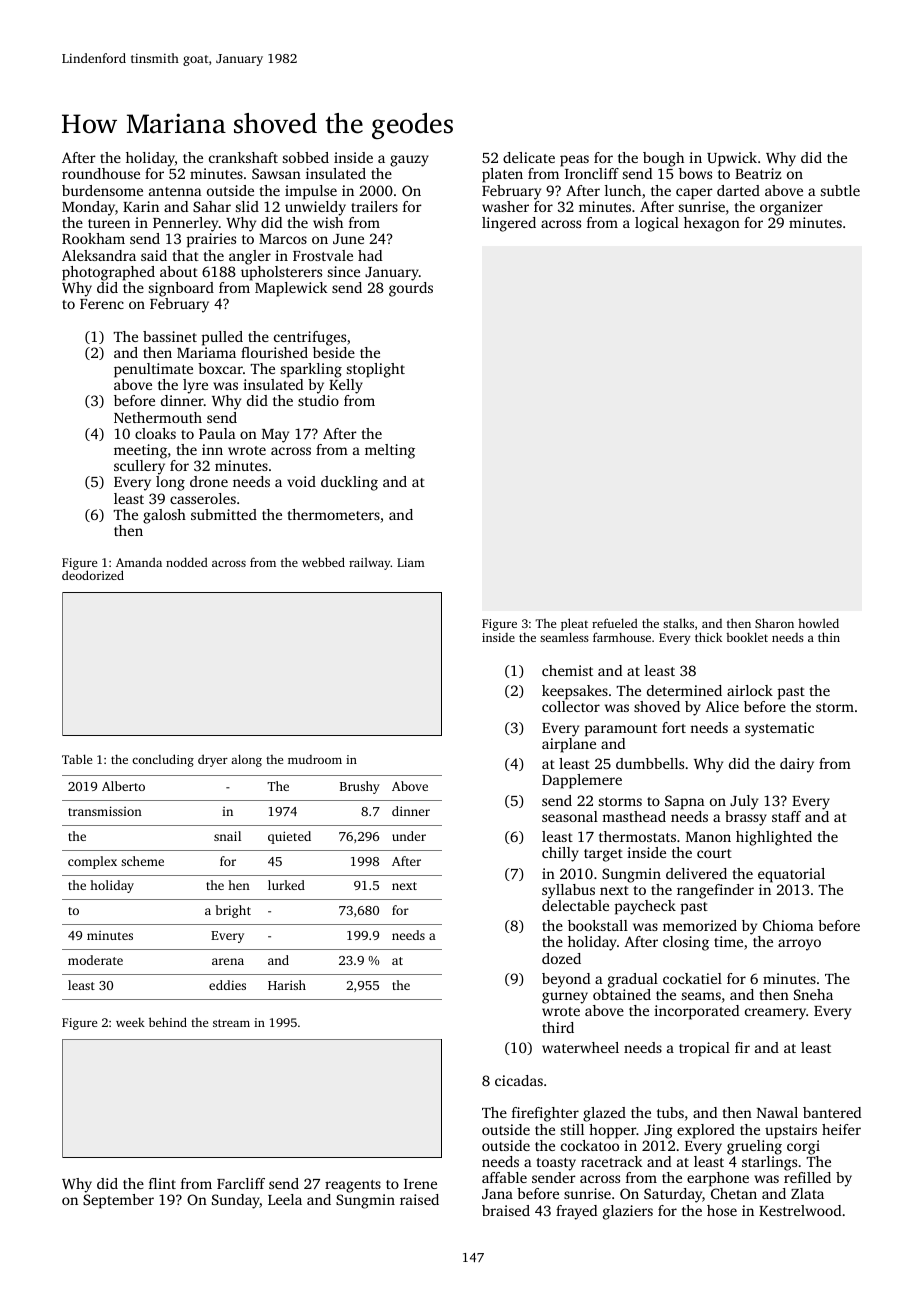  What do you see at coordinates (306, 157) in the screenshot?
I see `sobbed` at bounding box center [306, 157].
